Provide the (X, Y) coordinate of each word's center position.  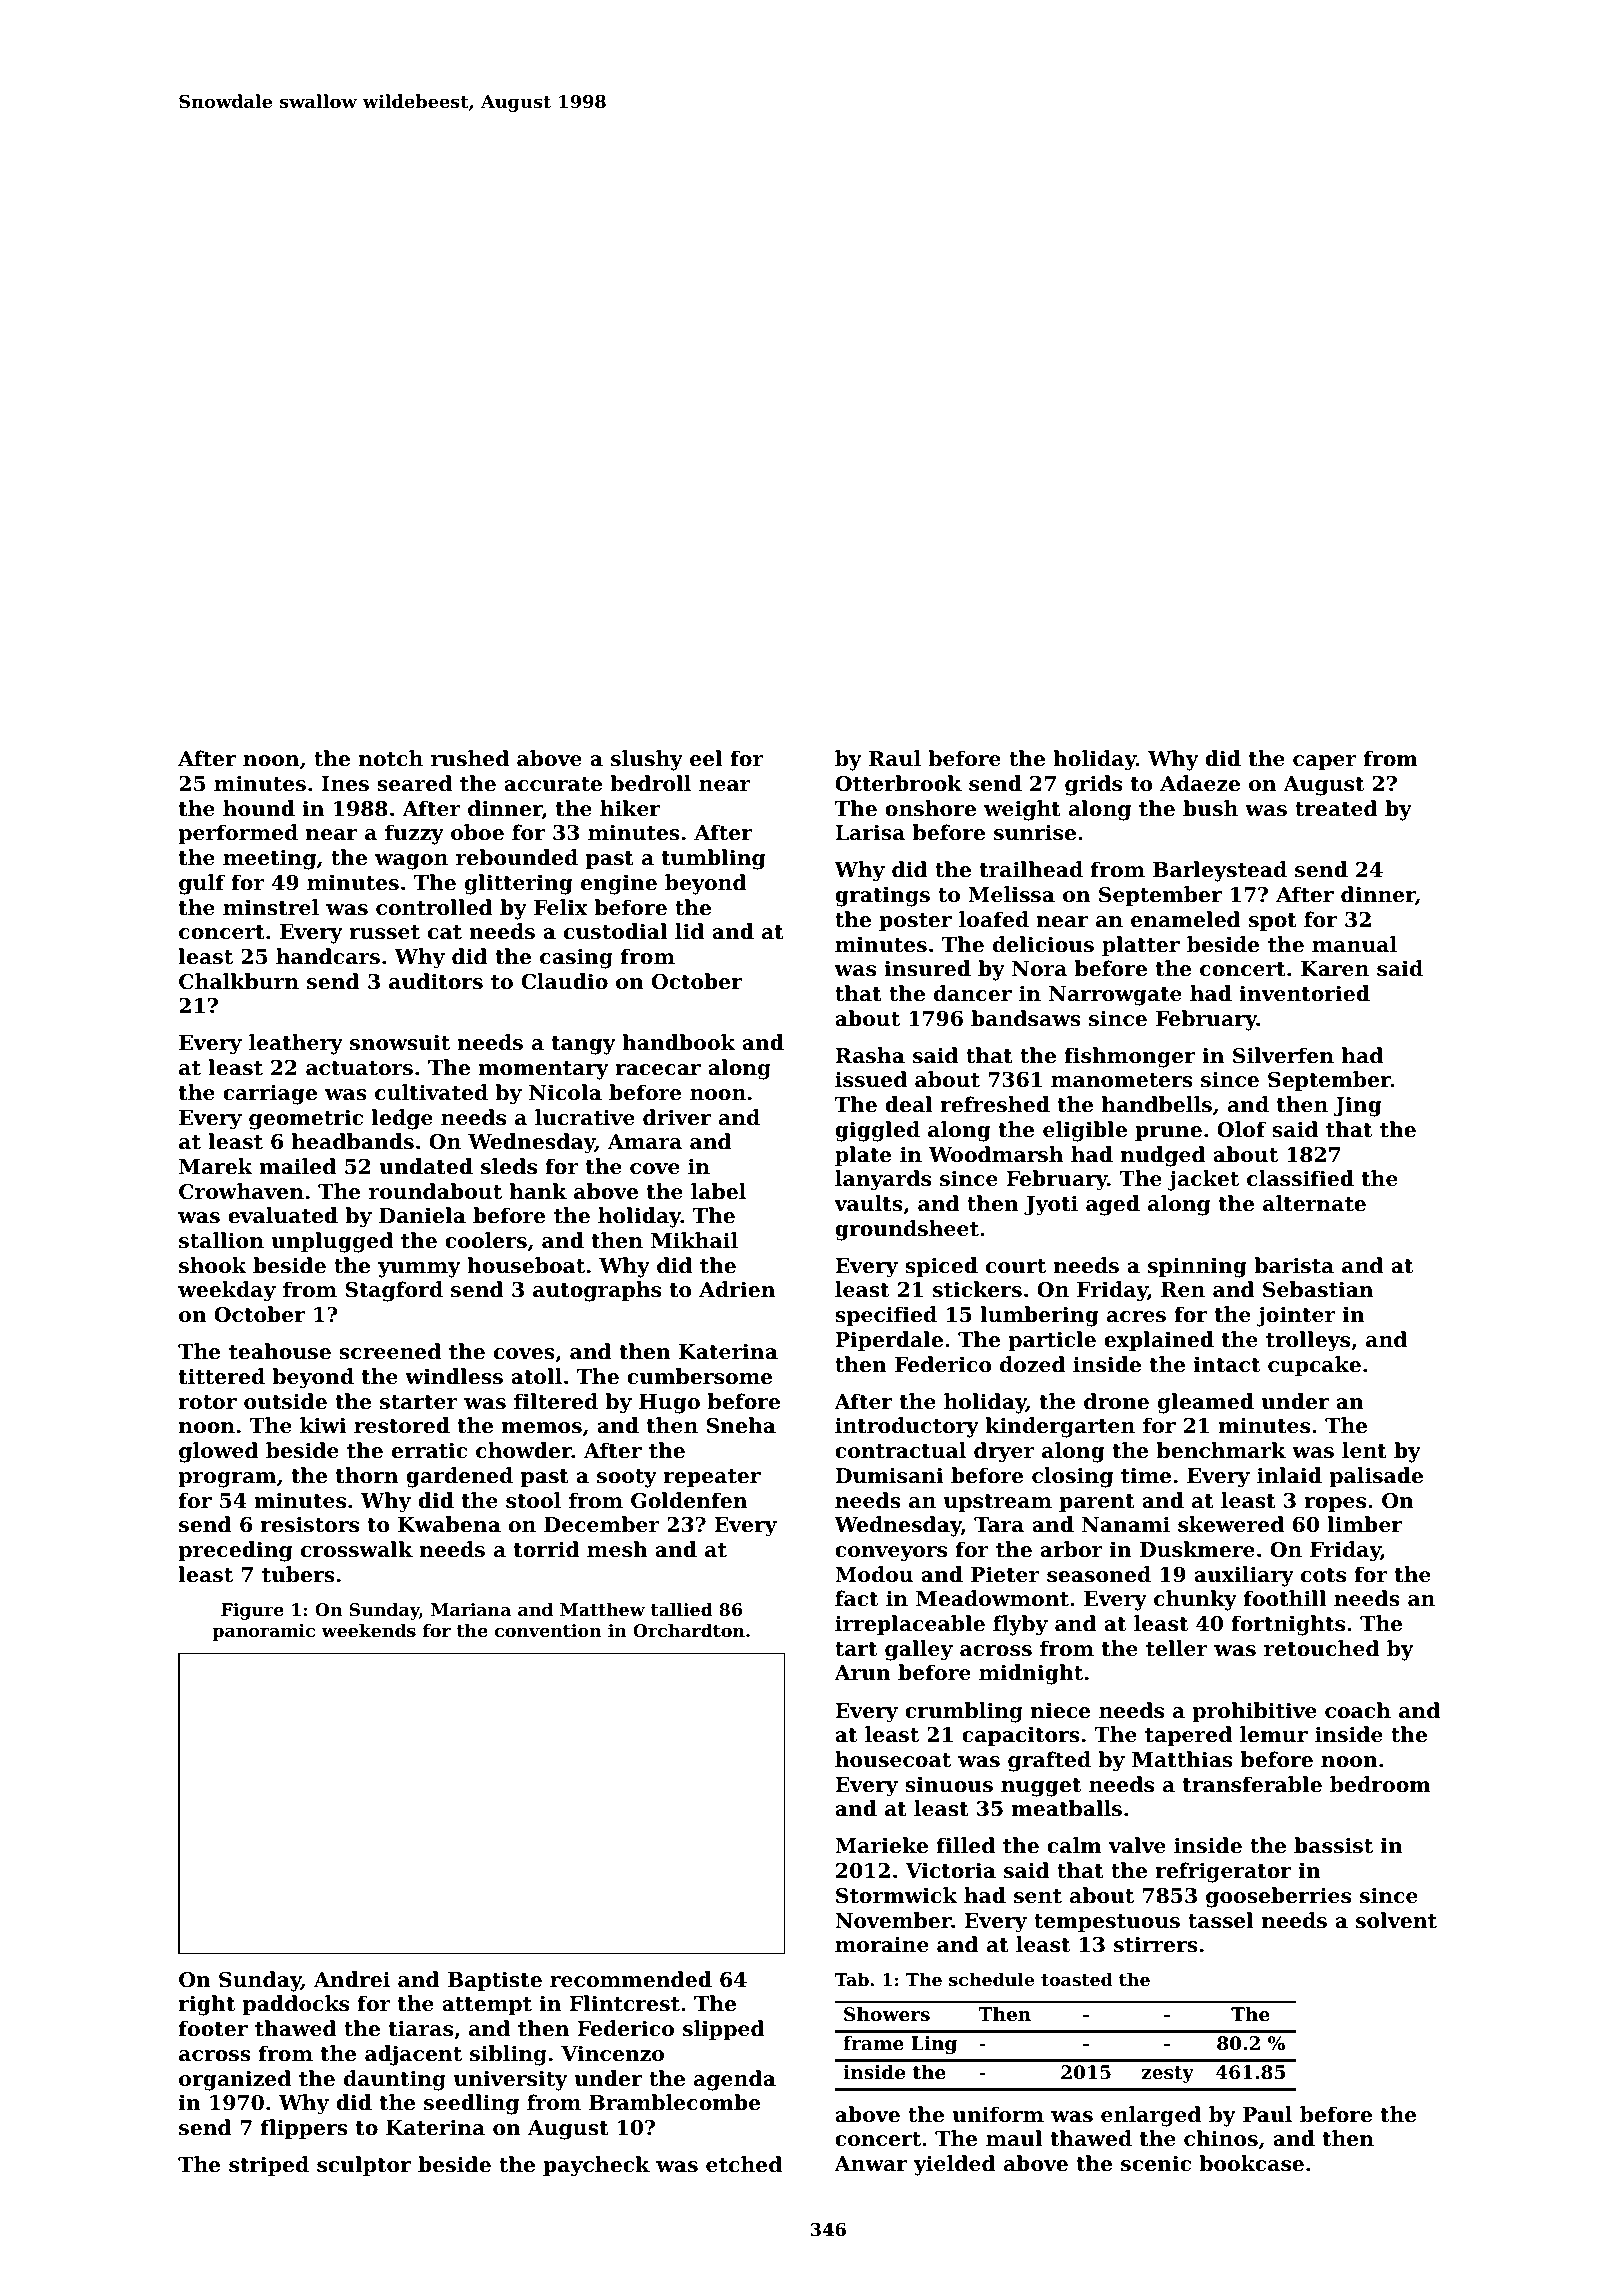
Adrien (737, 1289)
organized (235, 2080)
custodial (615, 931)
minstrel (271, 907)
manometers (1122, 1080)
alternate (1314, 1203)
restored (402, 1425)
